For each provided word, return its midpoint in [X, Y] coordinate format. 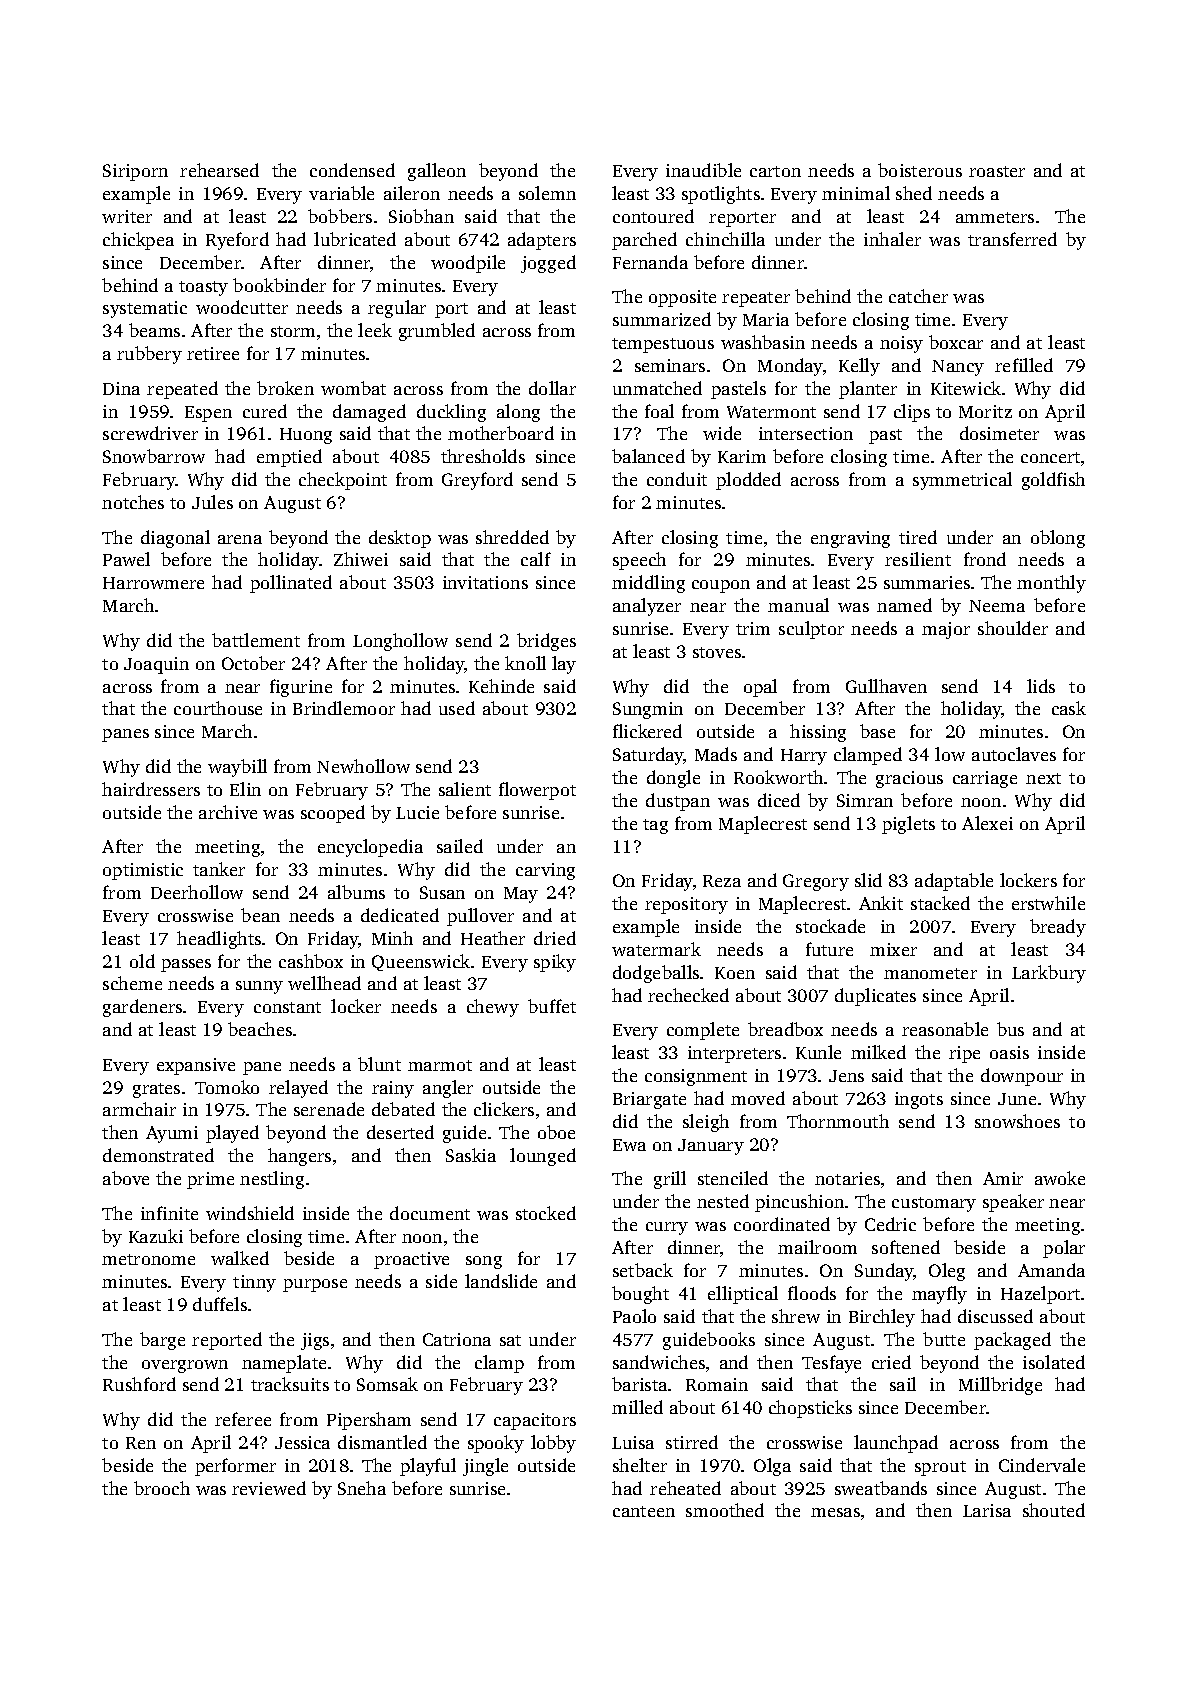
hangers [299, 1157]
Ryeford [237, 241]
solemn [547, 193]
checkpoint [343, 481]
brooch [162, 1488]
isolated [1054, 1362]
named [904, 605]
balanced [648, 456]
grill [670, 1180]
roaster [997, 171]
